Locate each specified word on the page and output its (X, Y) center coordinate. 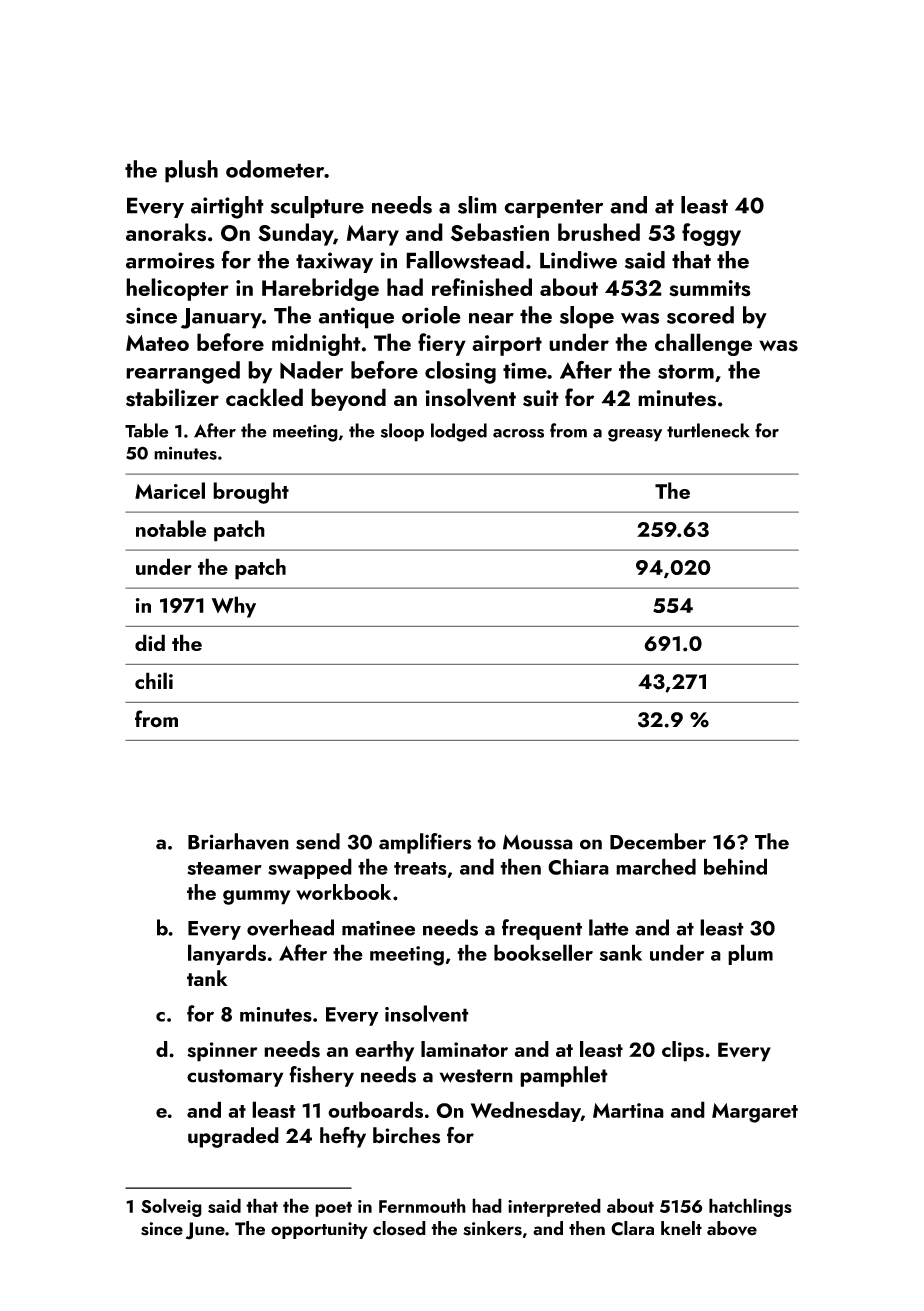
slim (477, 205)
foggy (711, 234)
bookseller (543, 952)
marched (656, 866)
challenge (703, 344)
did (150, 642)
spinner (222, 1052)
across (518, 433)
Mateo (157, 343)
